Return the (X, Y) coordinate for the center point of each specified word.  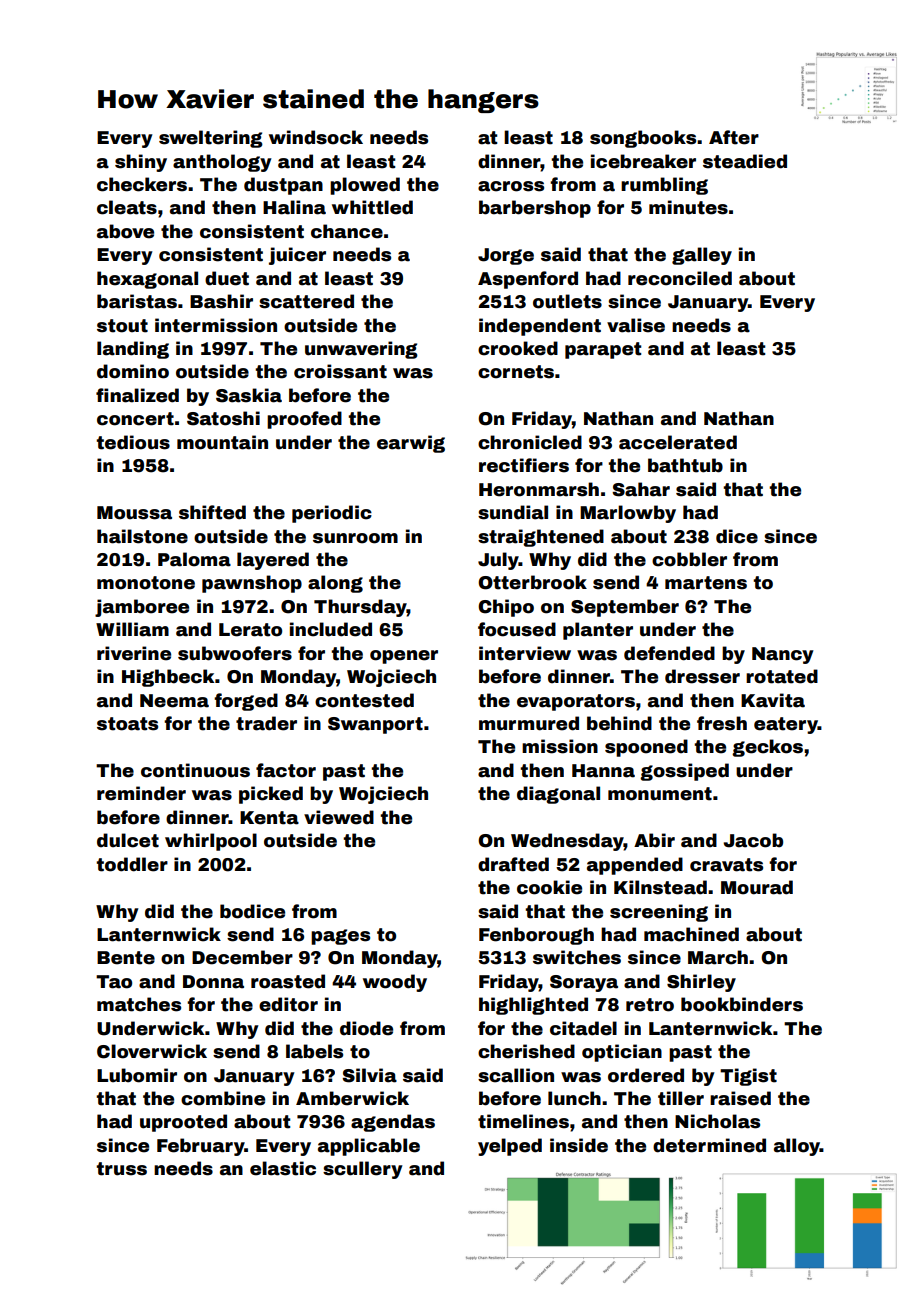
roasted (288, 981)
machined (691, 934)
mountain (222, 442)
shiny (141, 163)
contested (364, 700)
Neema (174, 701)
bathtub (685, 465)
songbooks (643, 139)
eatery (786, 725)
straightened (541, 538)
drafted (513, 864)
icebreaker (643, 161)
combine (223, 1098)
